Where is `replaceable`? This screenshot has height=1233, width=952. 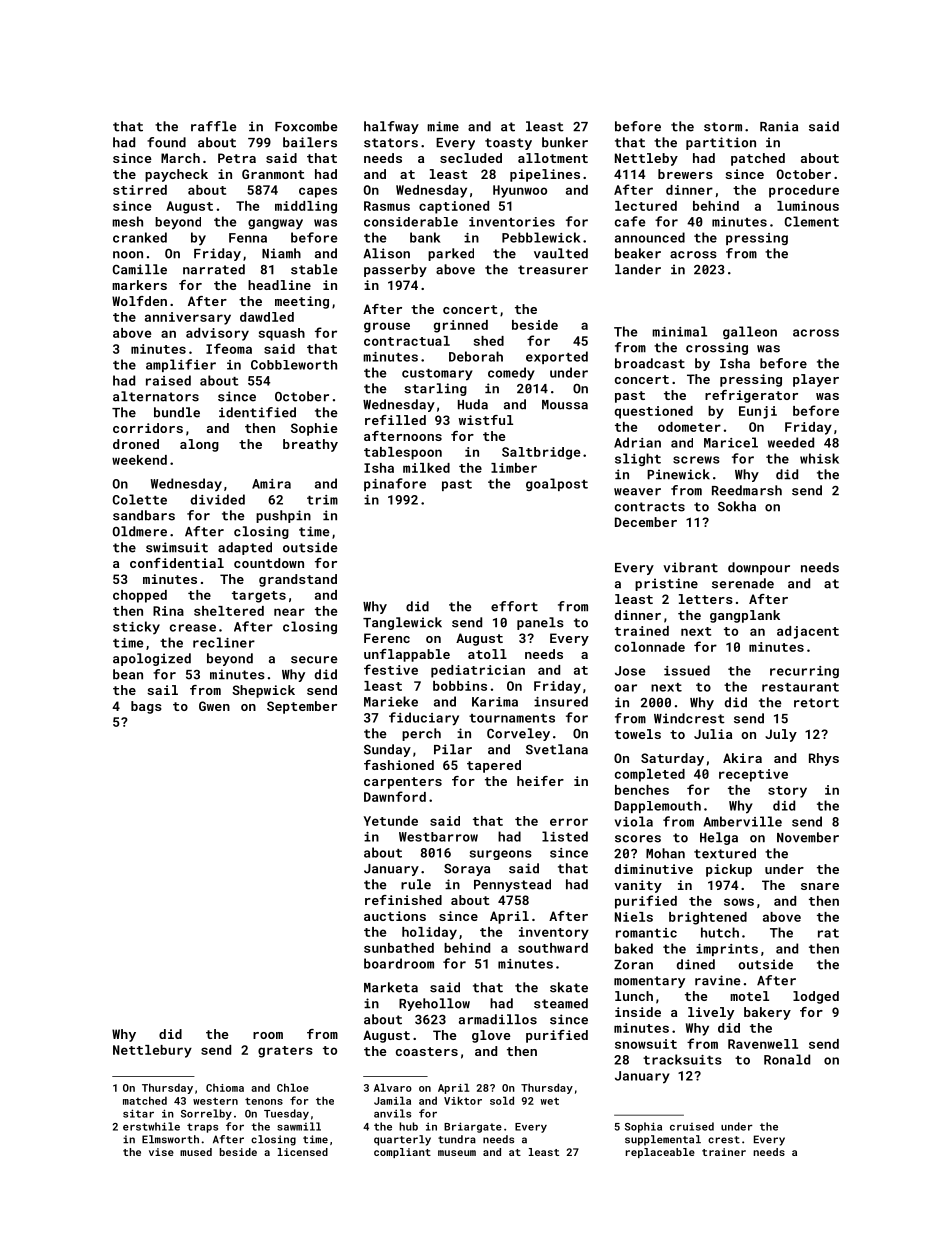
replaceable is located at coordinates (660, 1153).
